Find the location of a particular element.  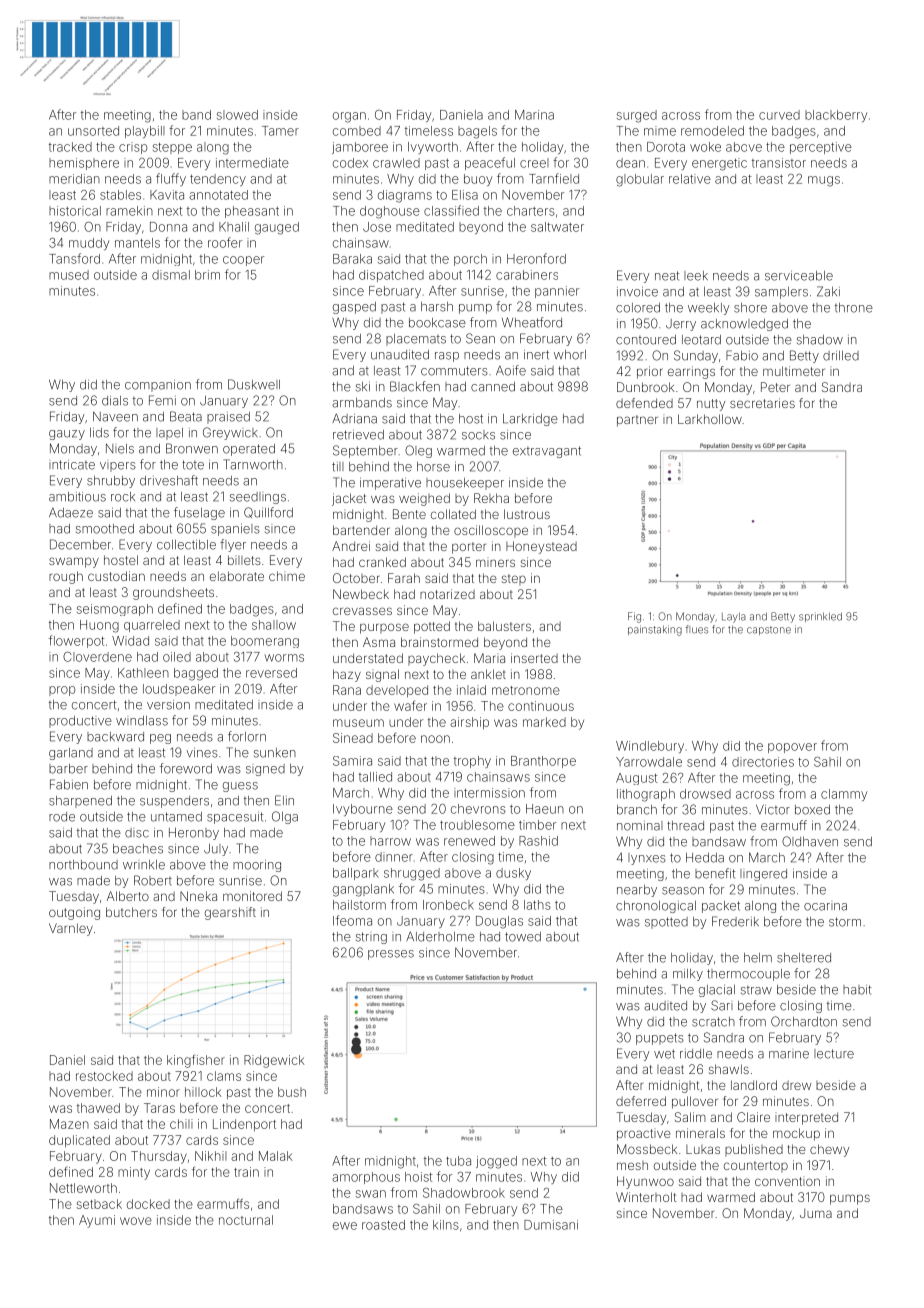

surged is located at coordinates (637, 116).
